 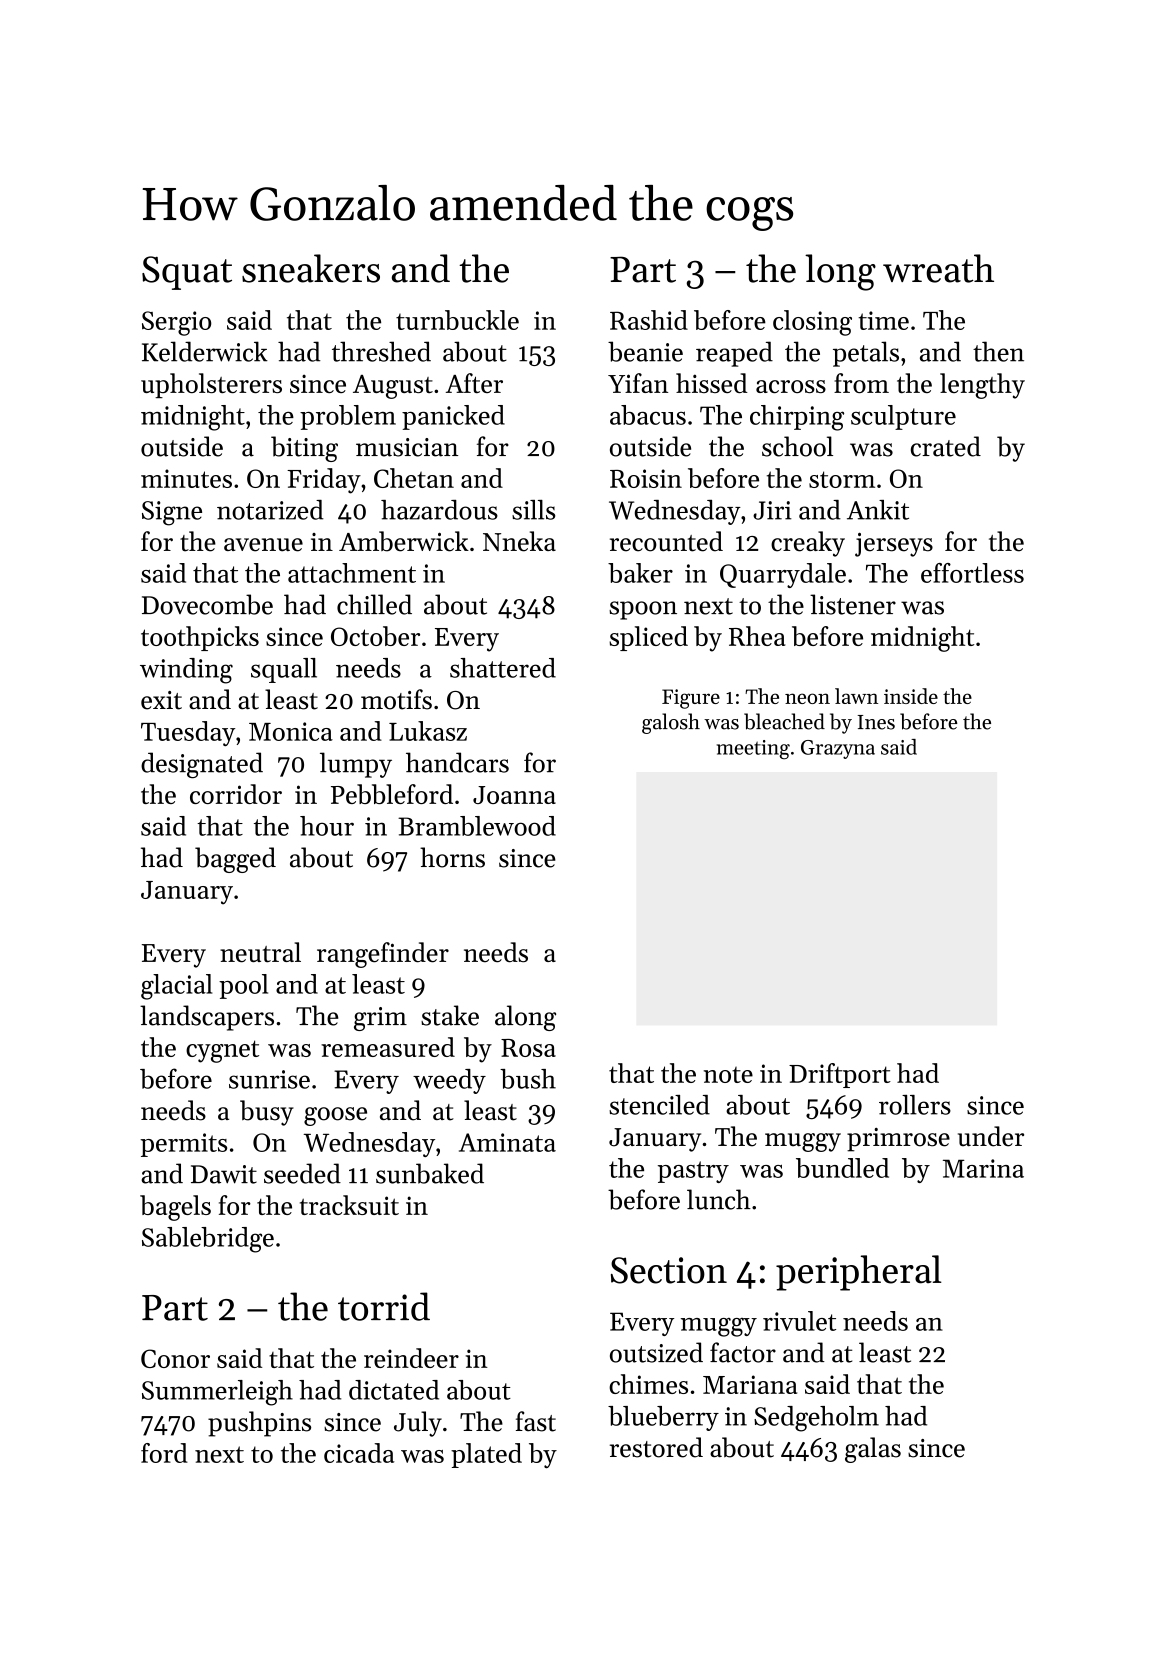 I want to click on Signe, so click(x=172, y=513).
